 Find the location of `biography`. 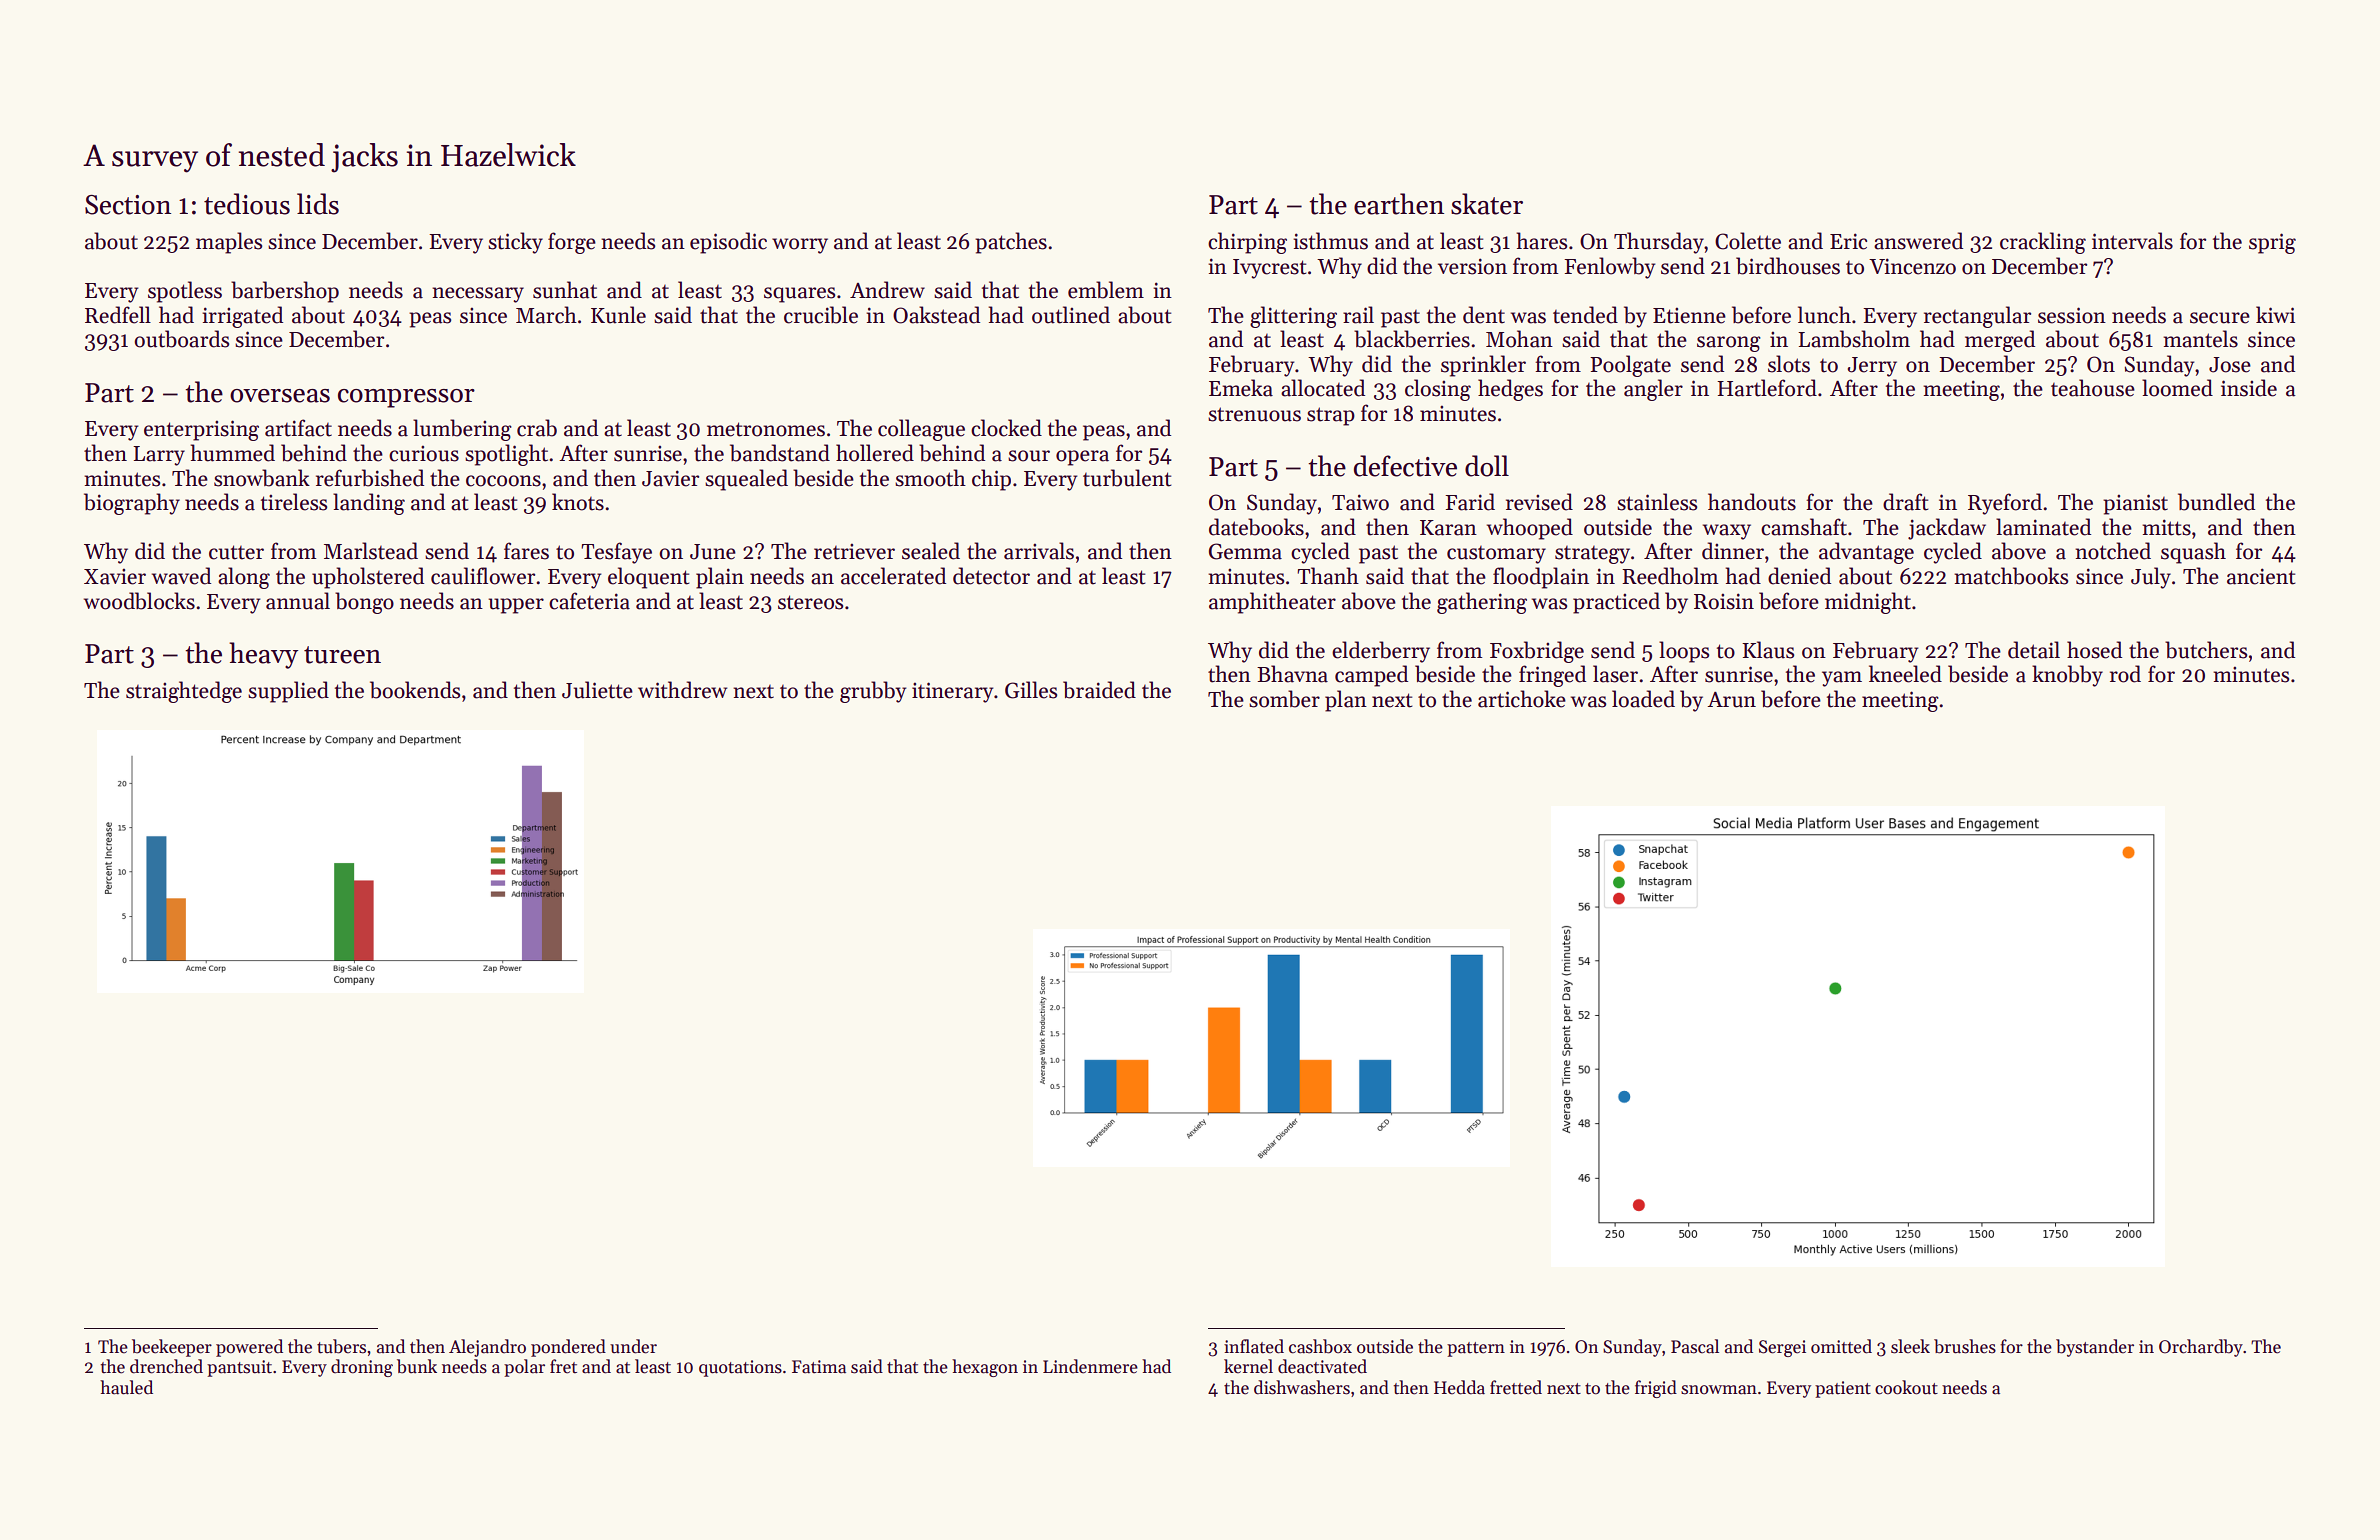

biography is located at coordinates (132, 504).
